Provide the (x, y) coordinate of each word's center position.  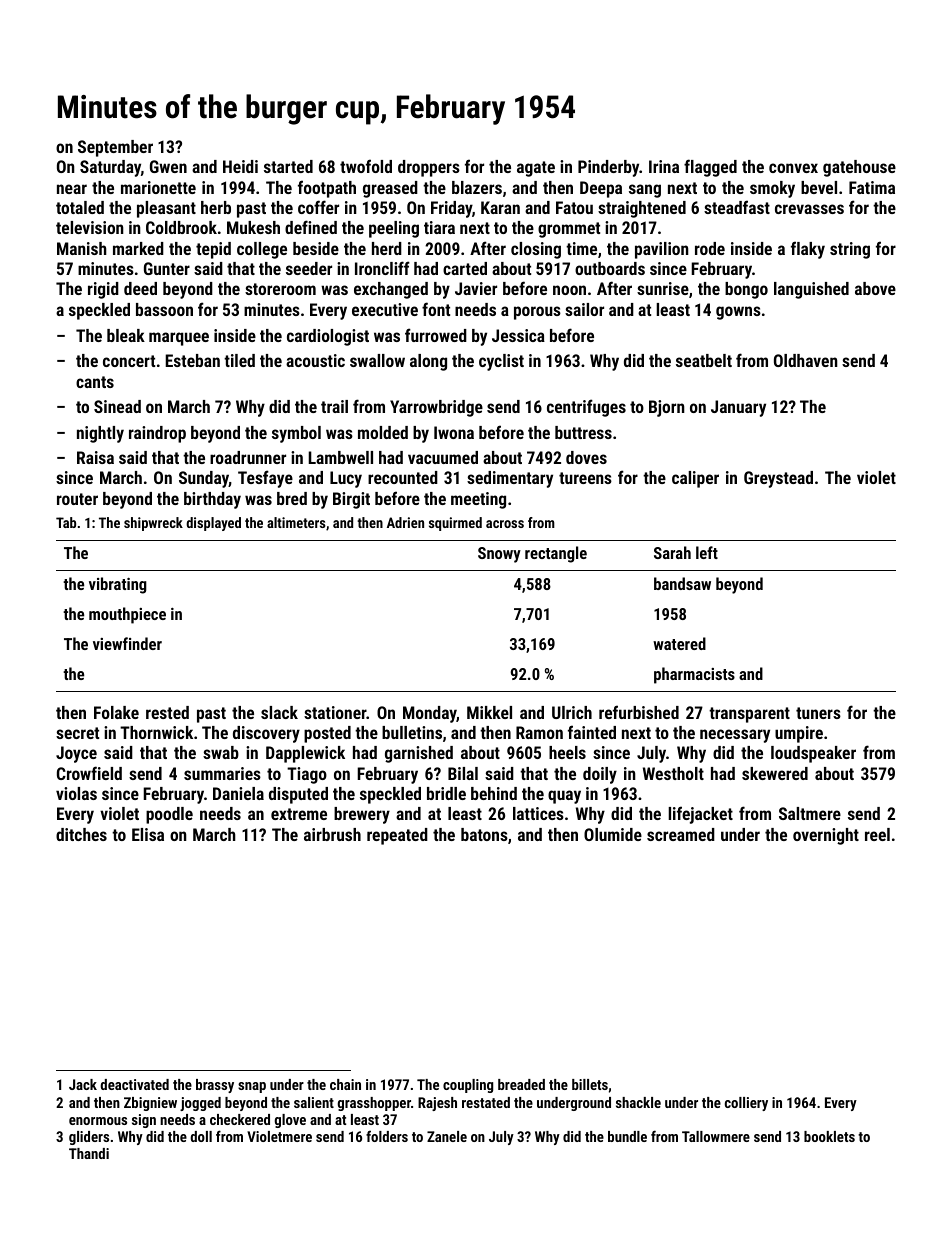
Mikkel (489, 712)
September (115, 148)
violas (76, 793)
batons (484, 834)
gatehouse (859, 168)
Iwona (454, 432)
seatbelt (704, 360)
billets (590, 1084)
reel (877, 834)
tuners (818, 713)
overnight (826, 836)
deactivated (134, 1084)
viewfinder (127, 643)
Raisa (95, 457)
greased (390, 189)
